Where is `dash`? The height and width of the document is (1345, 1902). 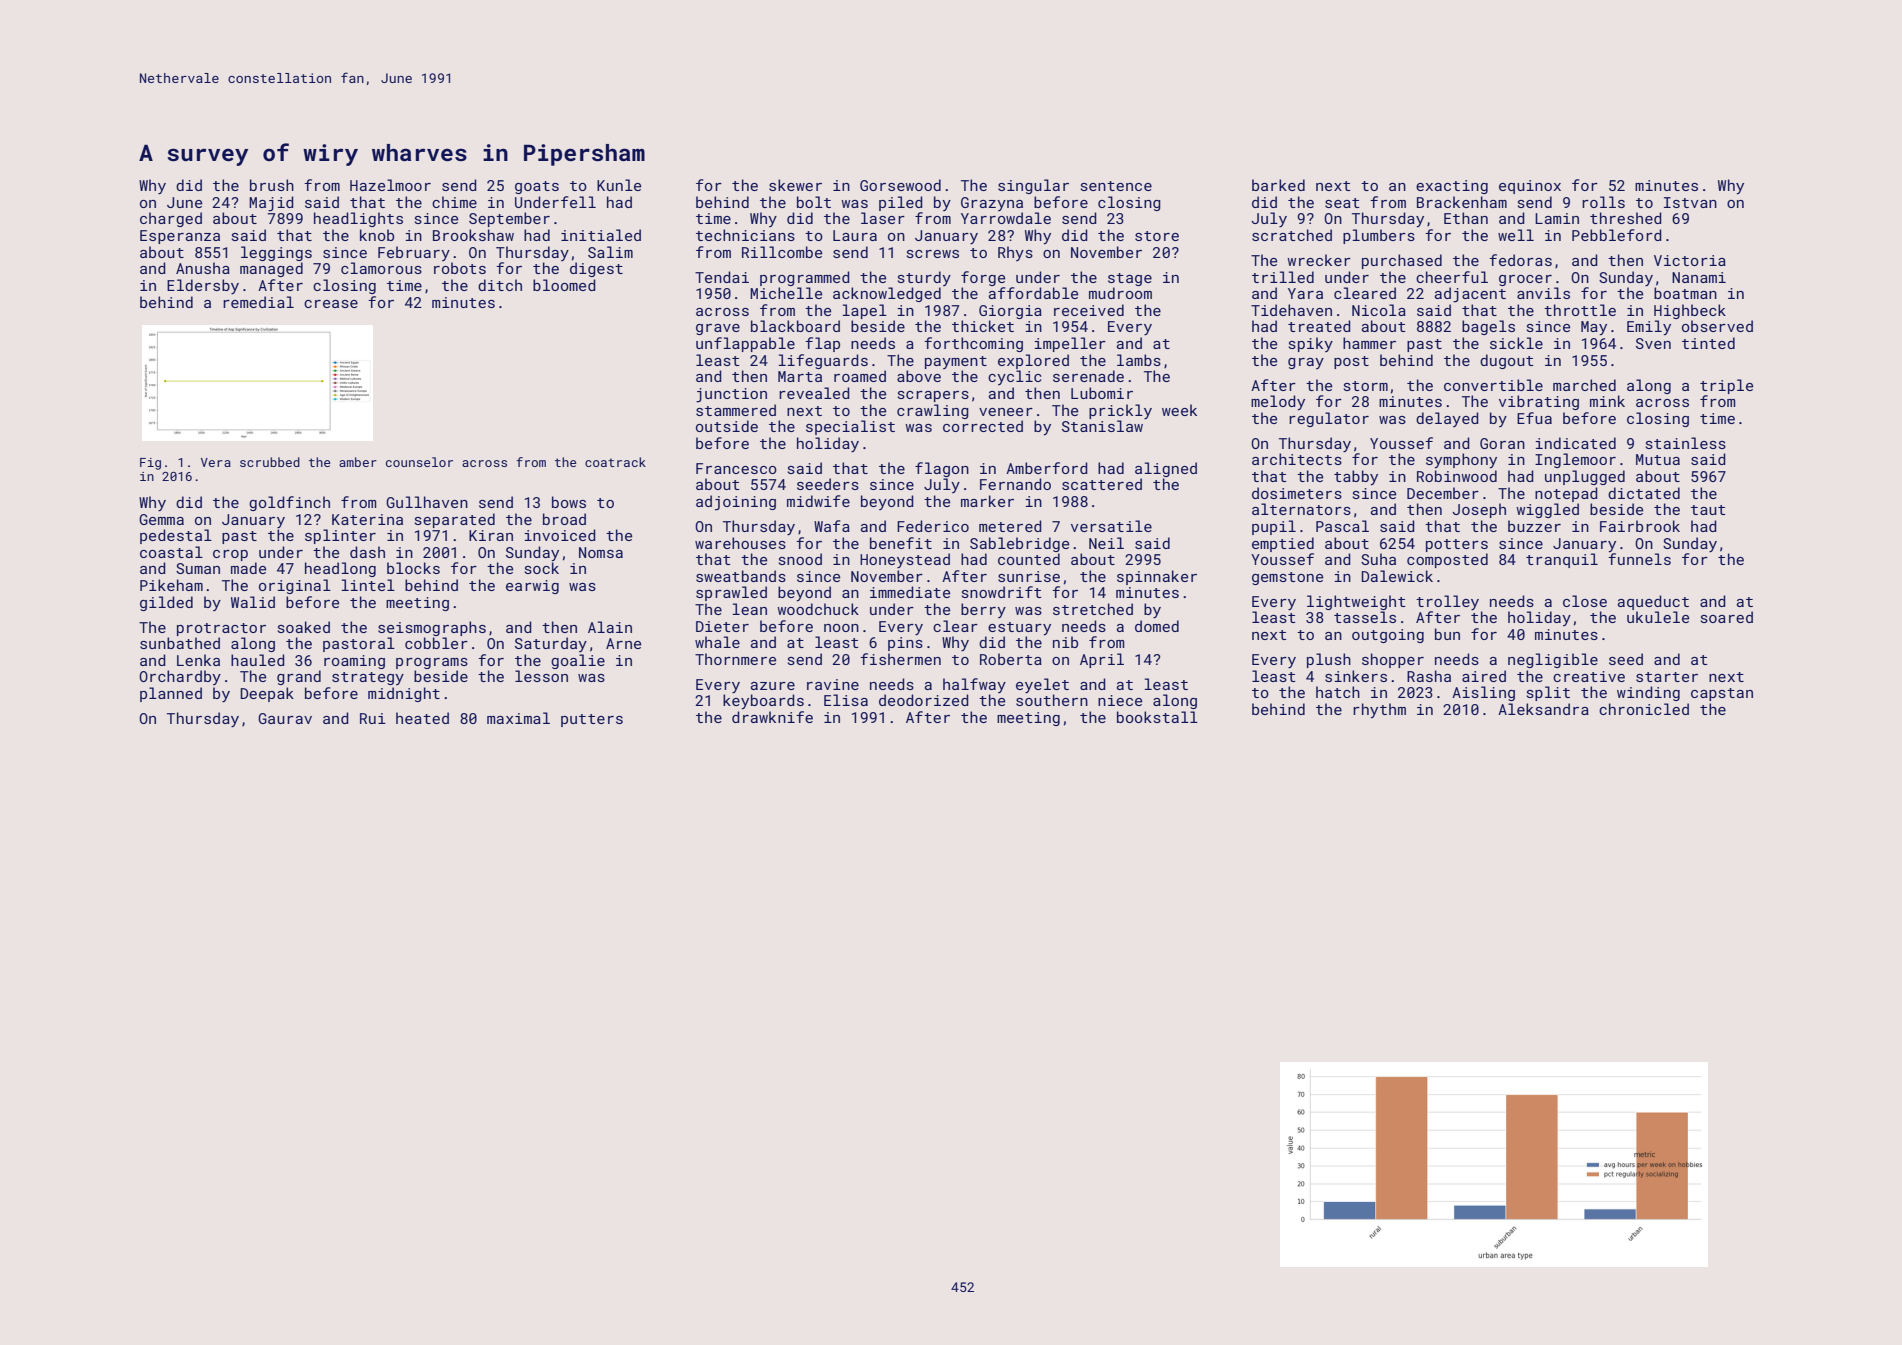 dash is located at coordinates (367, 552).
